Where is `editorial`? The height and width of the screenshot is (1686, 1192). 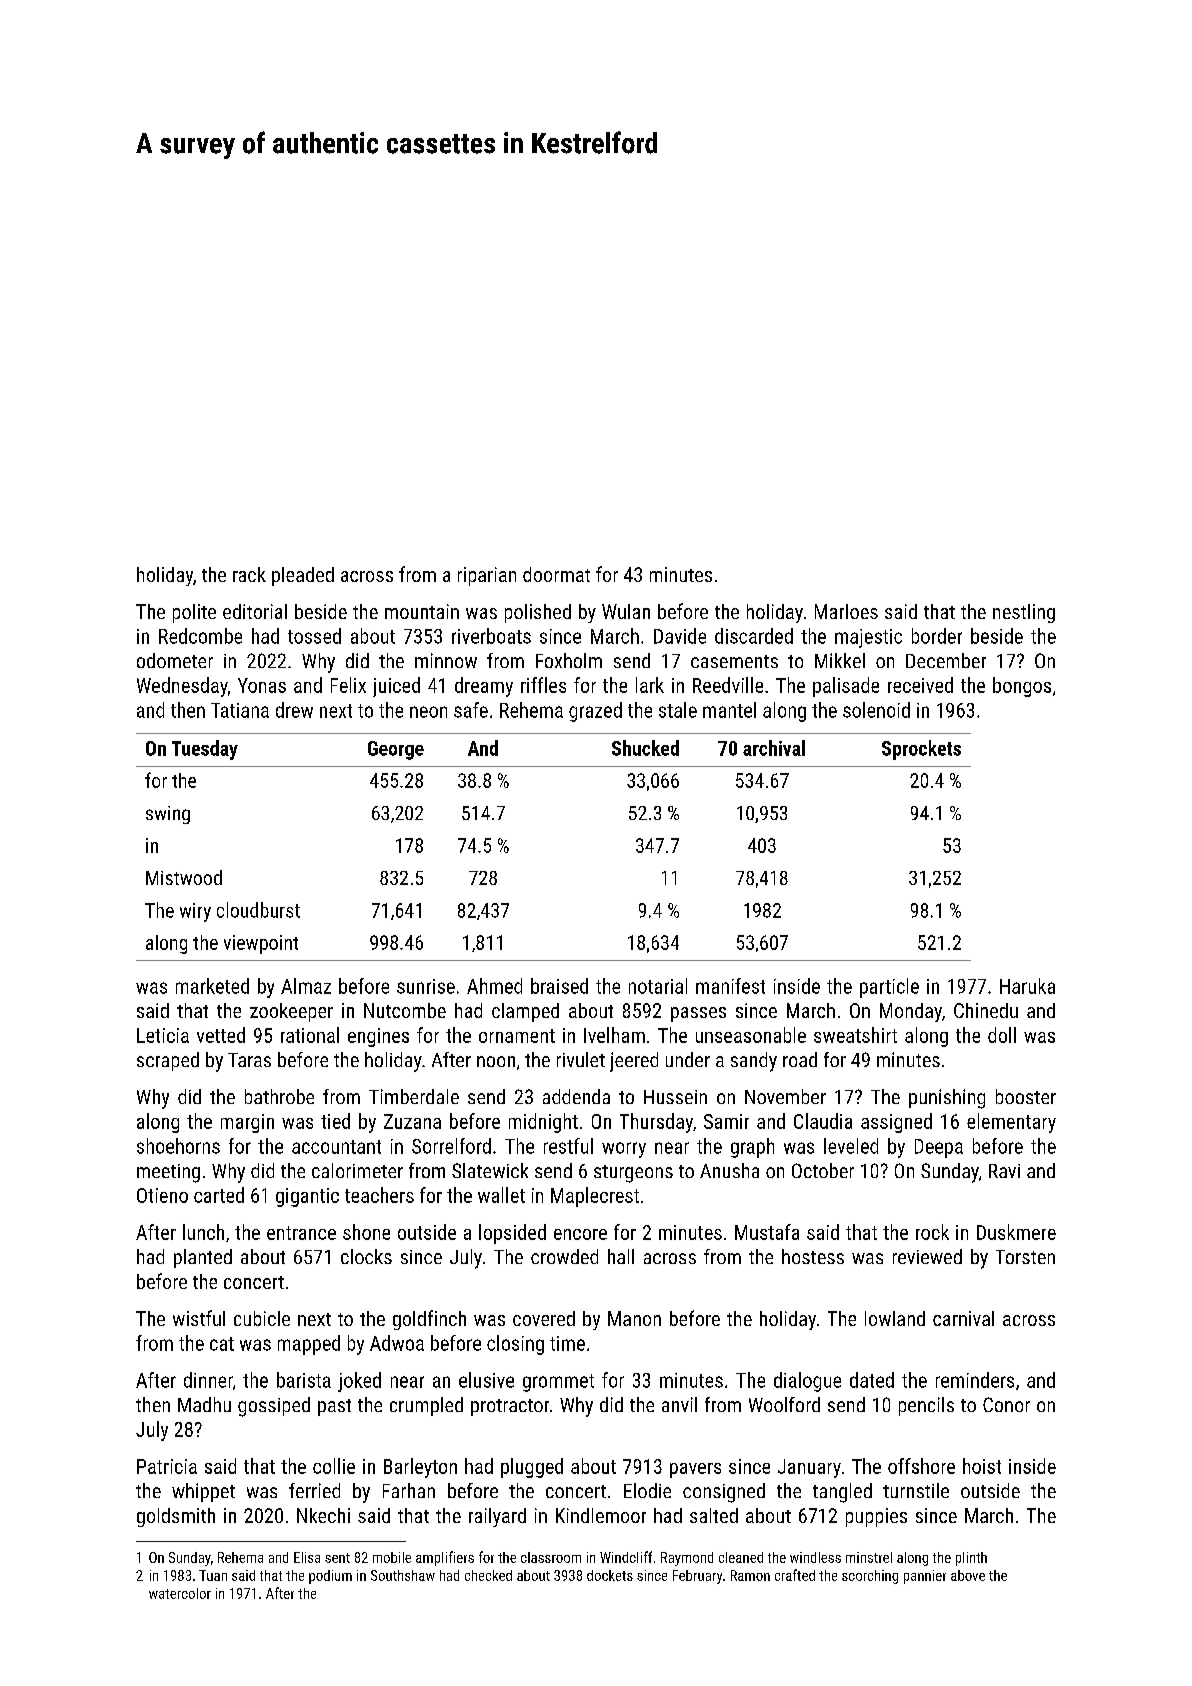
editorial is located at coordinates (255, 611).
